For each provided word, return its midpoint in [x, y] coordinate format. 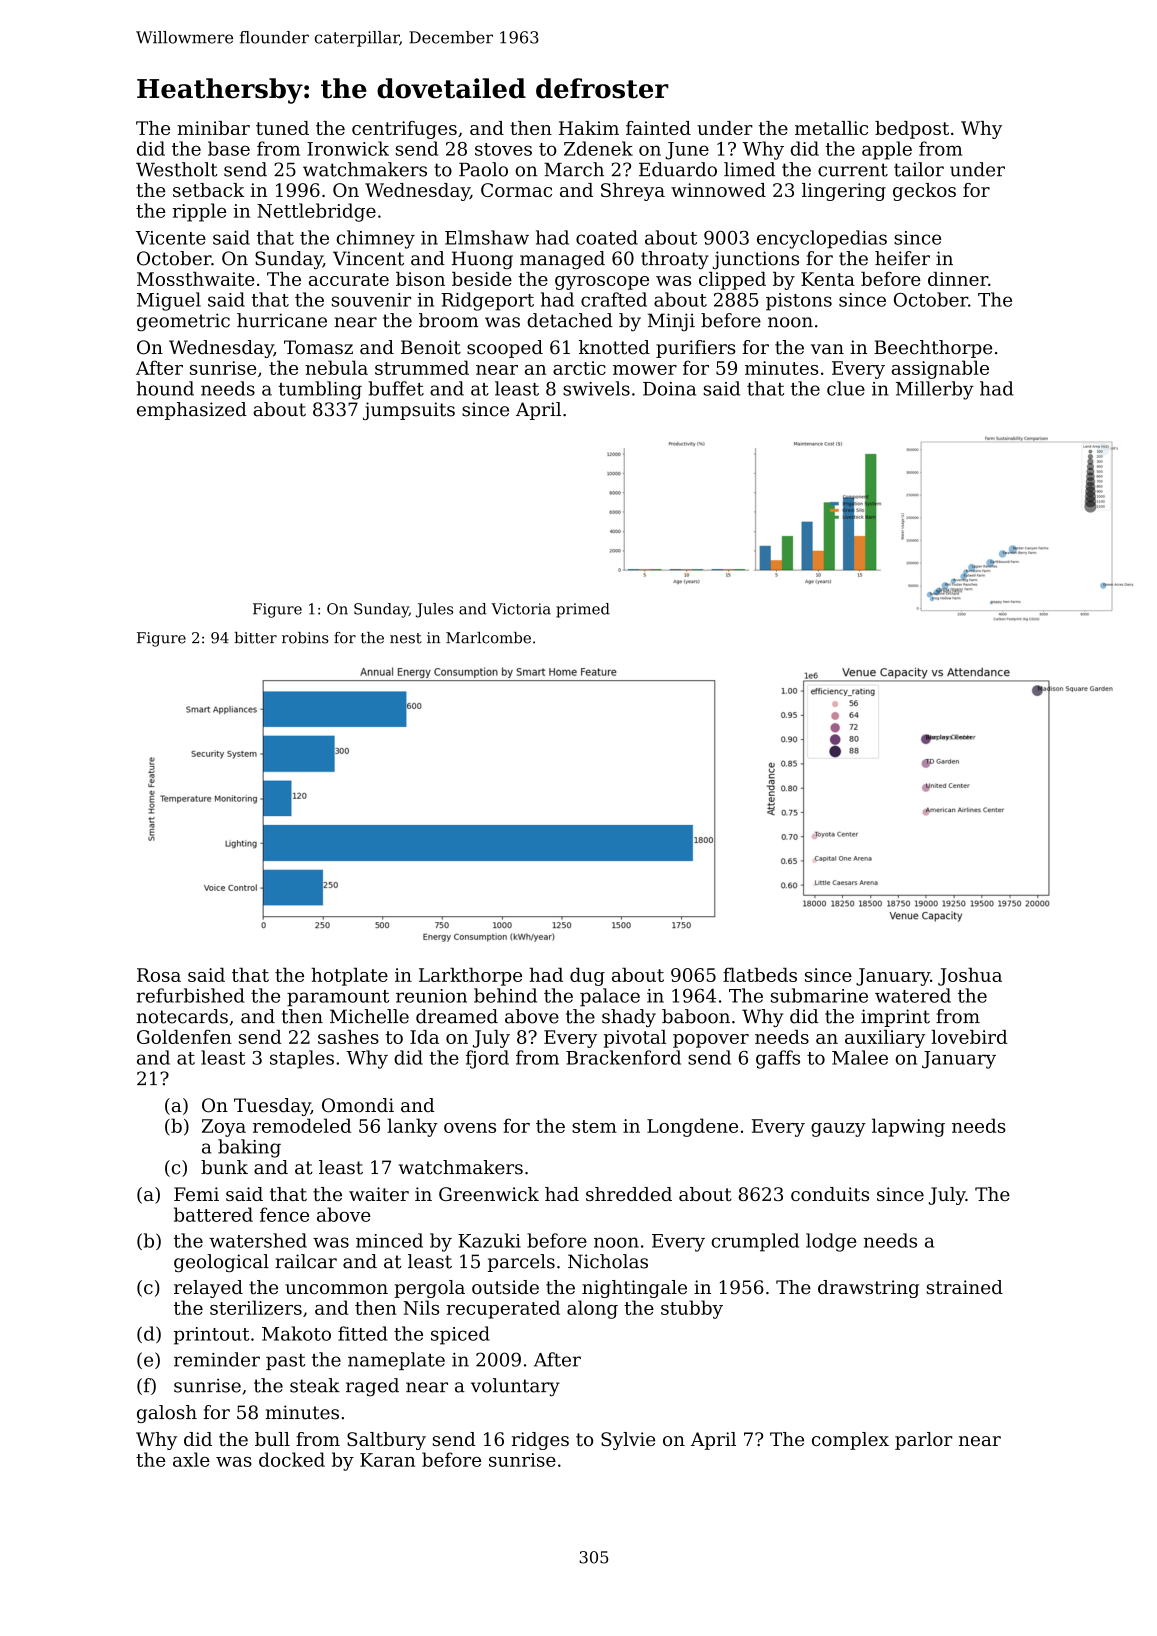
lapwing [908, 1127]
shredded [629, 1194]
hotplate [349, 976]
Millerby [935, 390]
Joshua [970, 976]
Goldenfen [184, 1037]
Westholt [177, 169]
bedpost [912, 130]
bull [272, 1439]
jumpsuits [409, 411]
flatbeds [760, 974]
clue [846, 388]
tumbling [320, 390]
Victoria [521, 609]
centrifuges [404, 130]
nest [406, 638]
